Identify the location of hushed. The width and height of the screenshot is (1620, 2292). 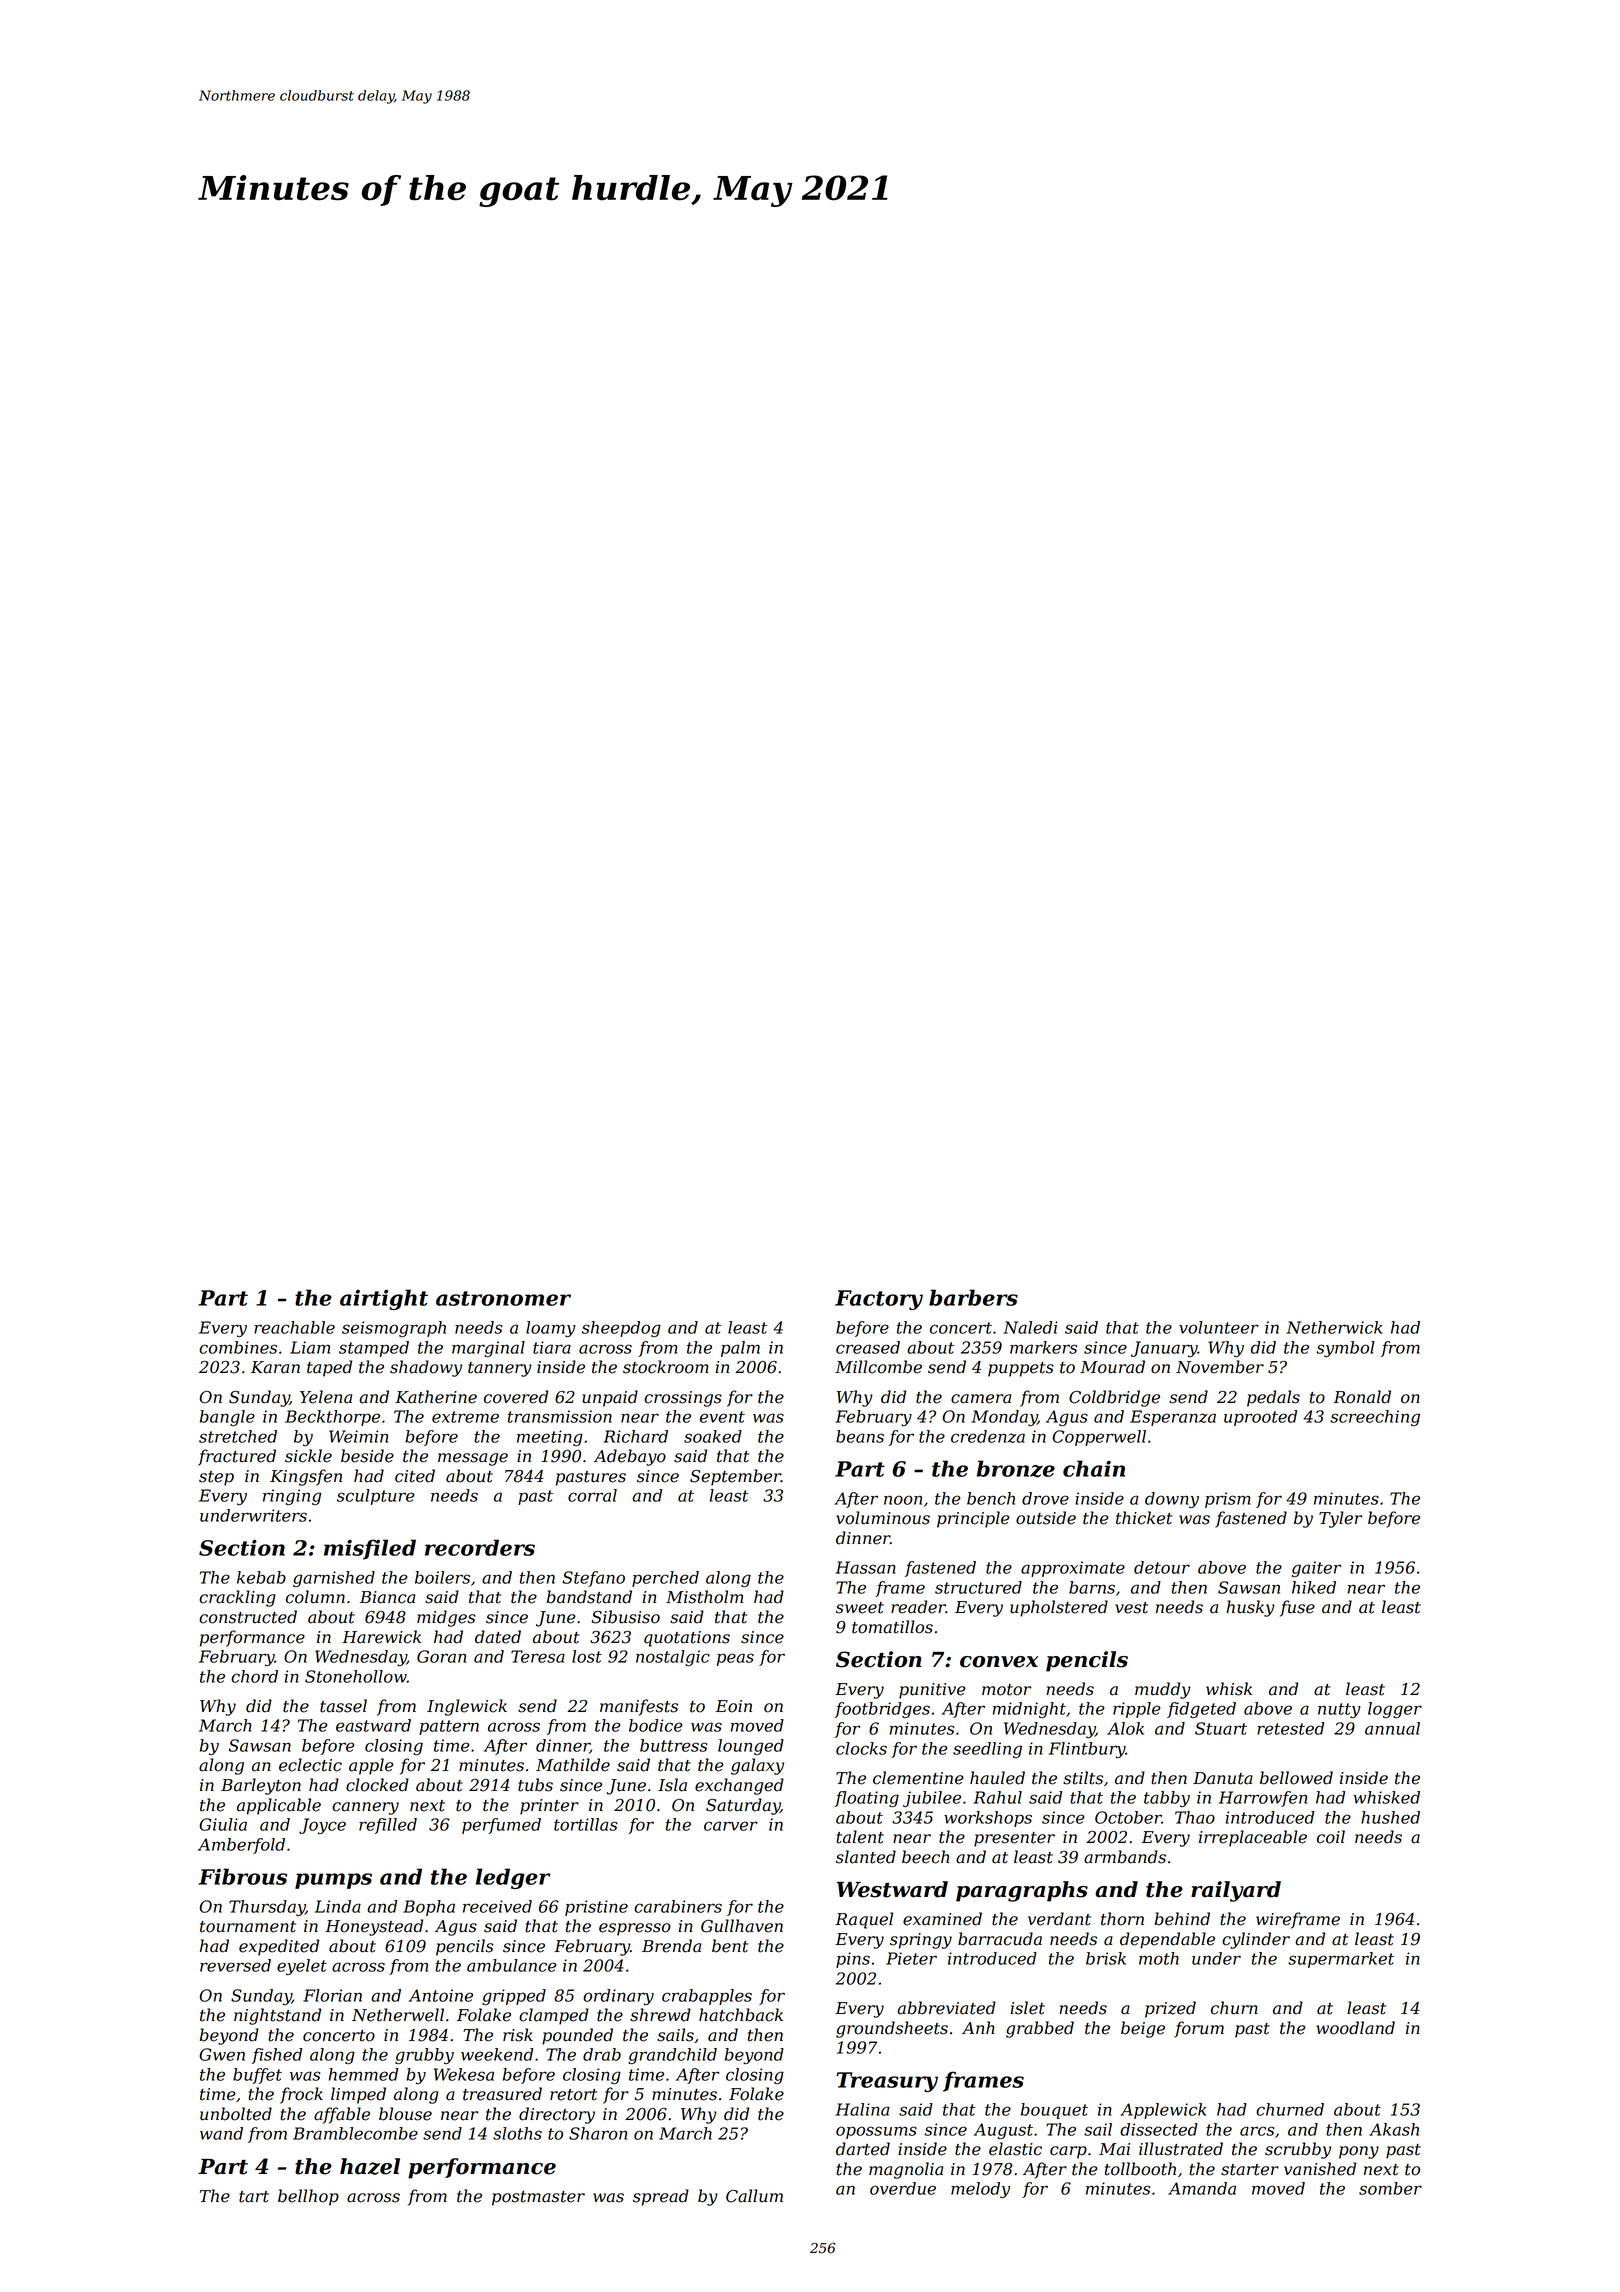
(1390, 1817).
